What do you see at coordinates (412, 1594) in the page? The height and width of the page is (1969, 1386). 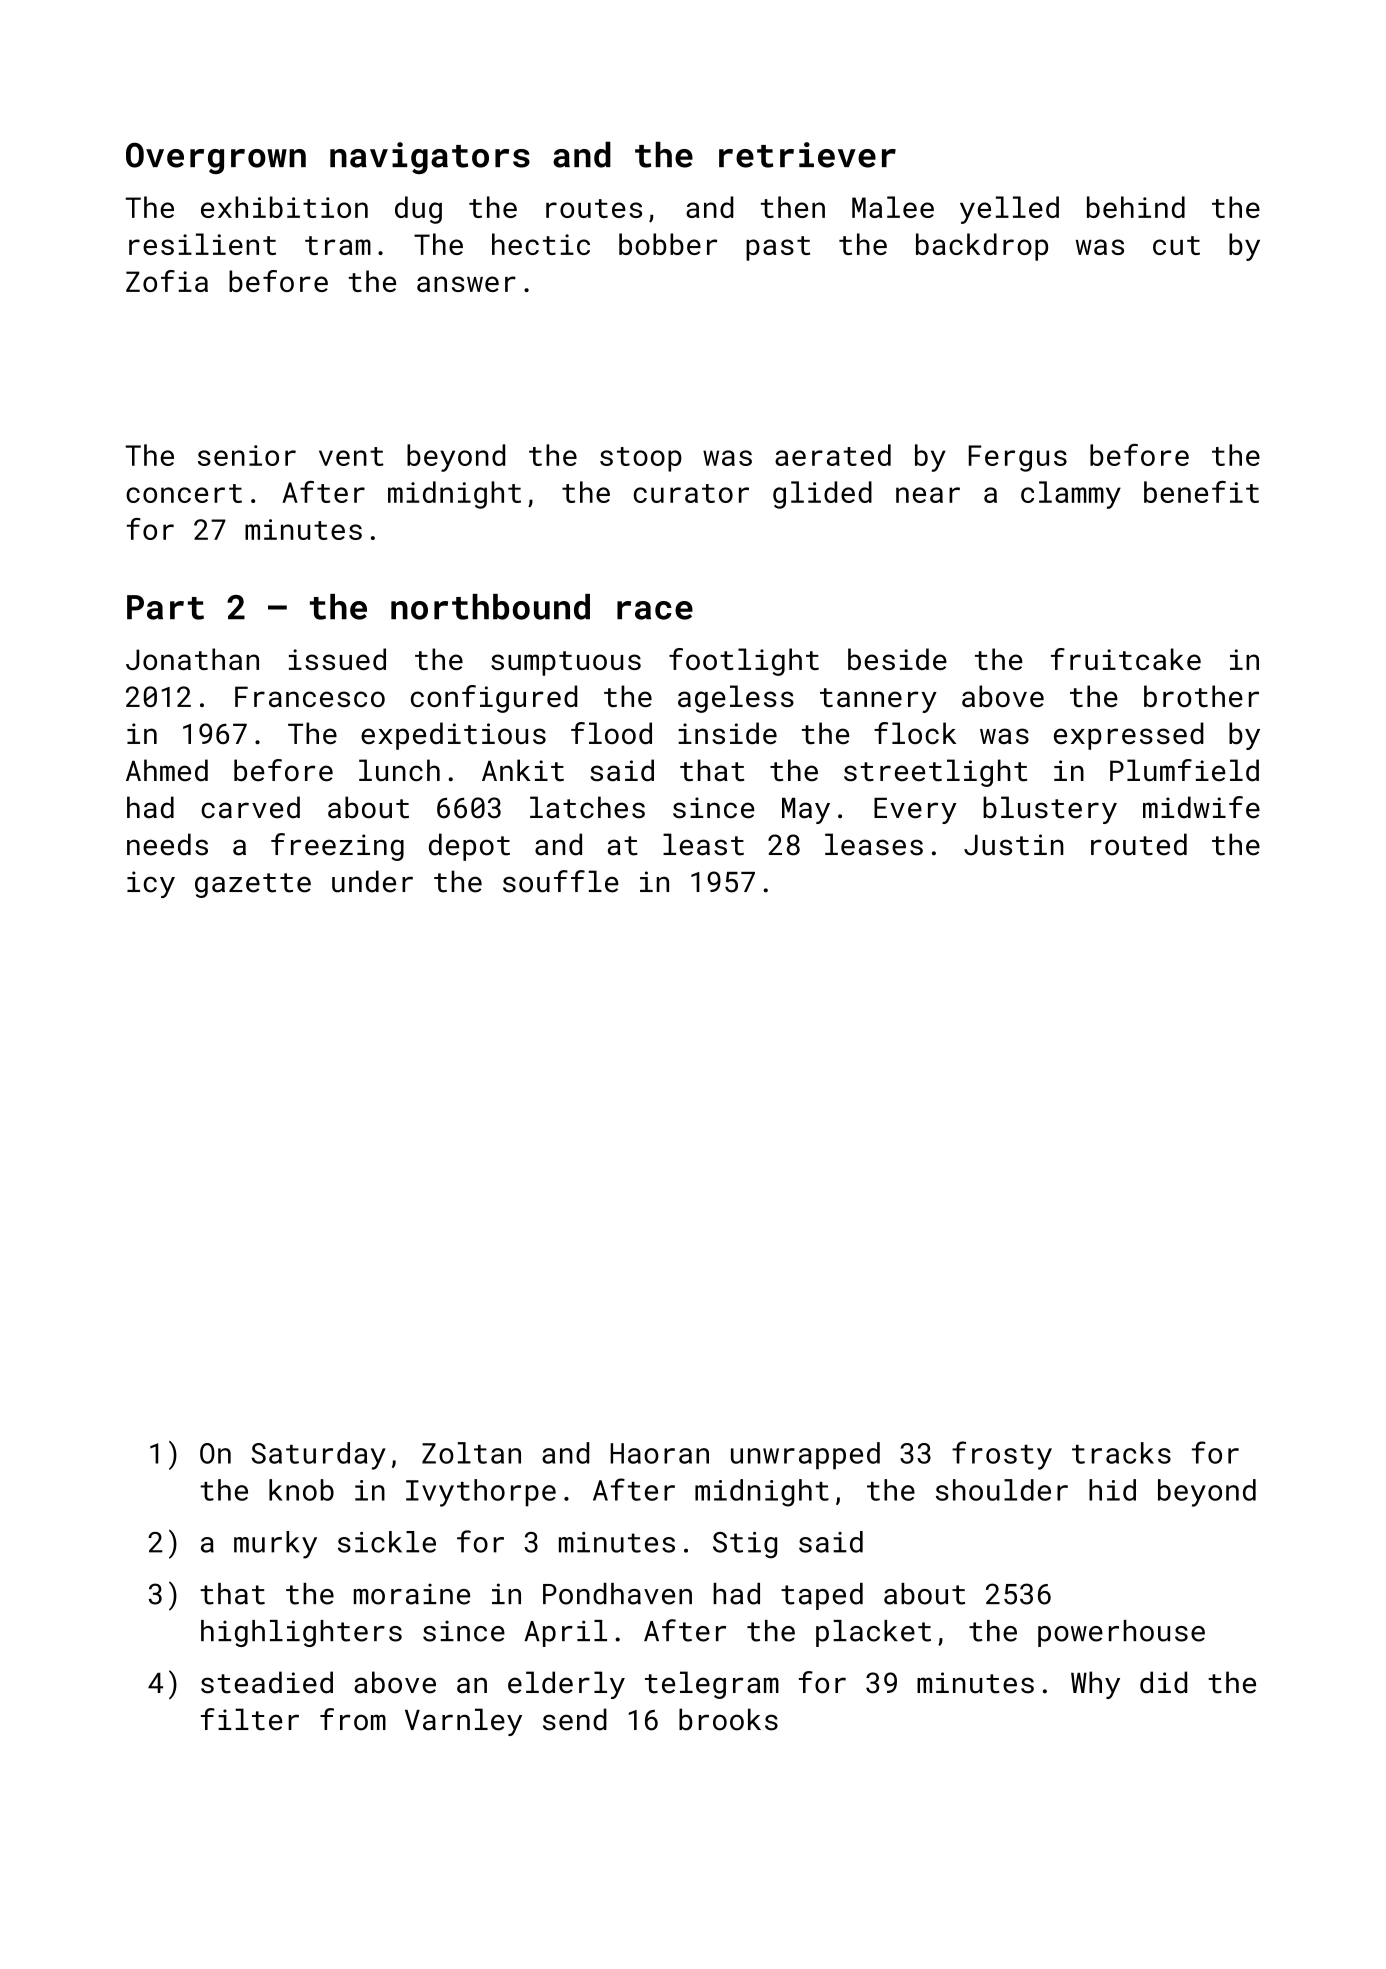 I see `moraine` at bounding box center [412, 1594].
